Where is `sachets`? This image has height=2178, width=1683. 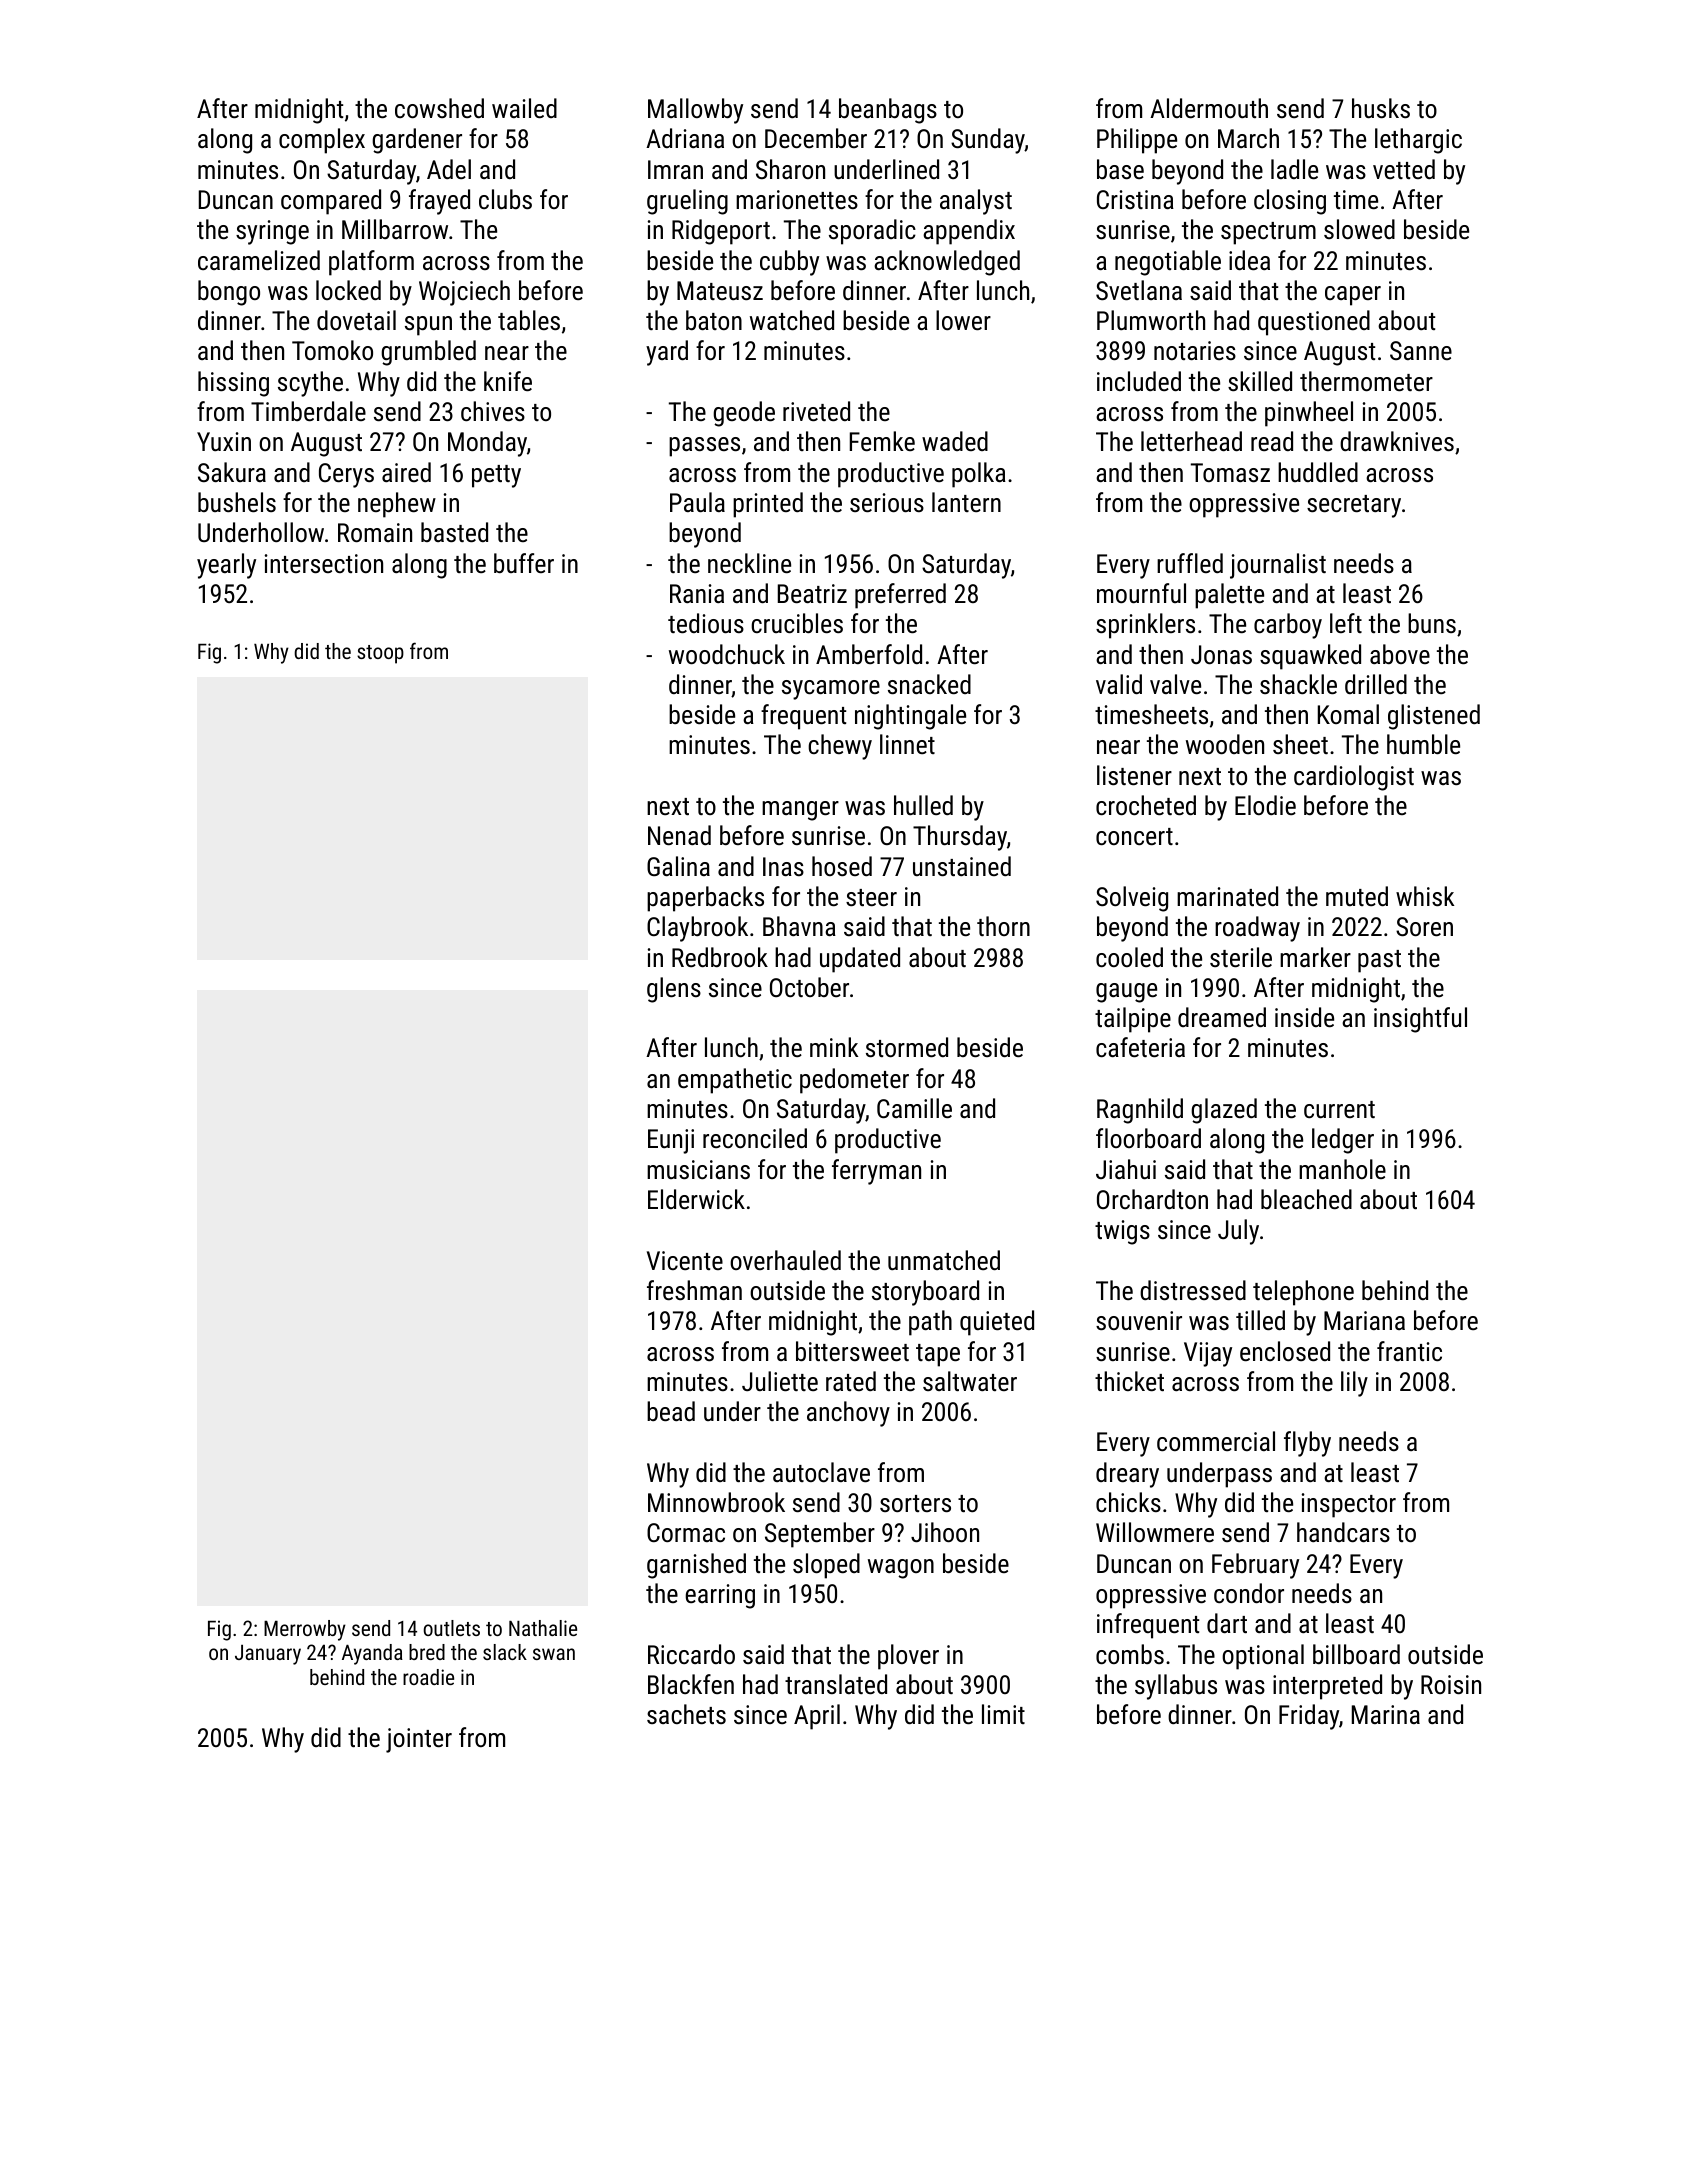
sachets is located at coordinates (686, 1714).
